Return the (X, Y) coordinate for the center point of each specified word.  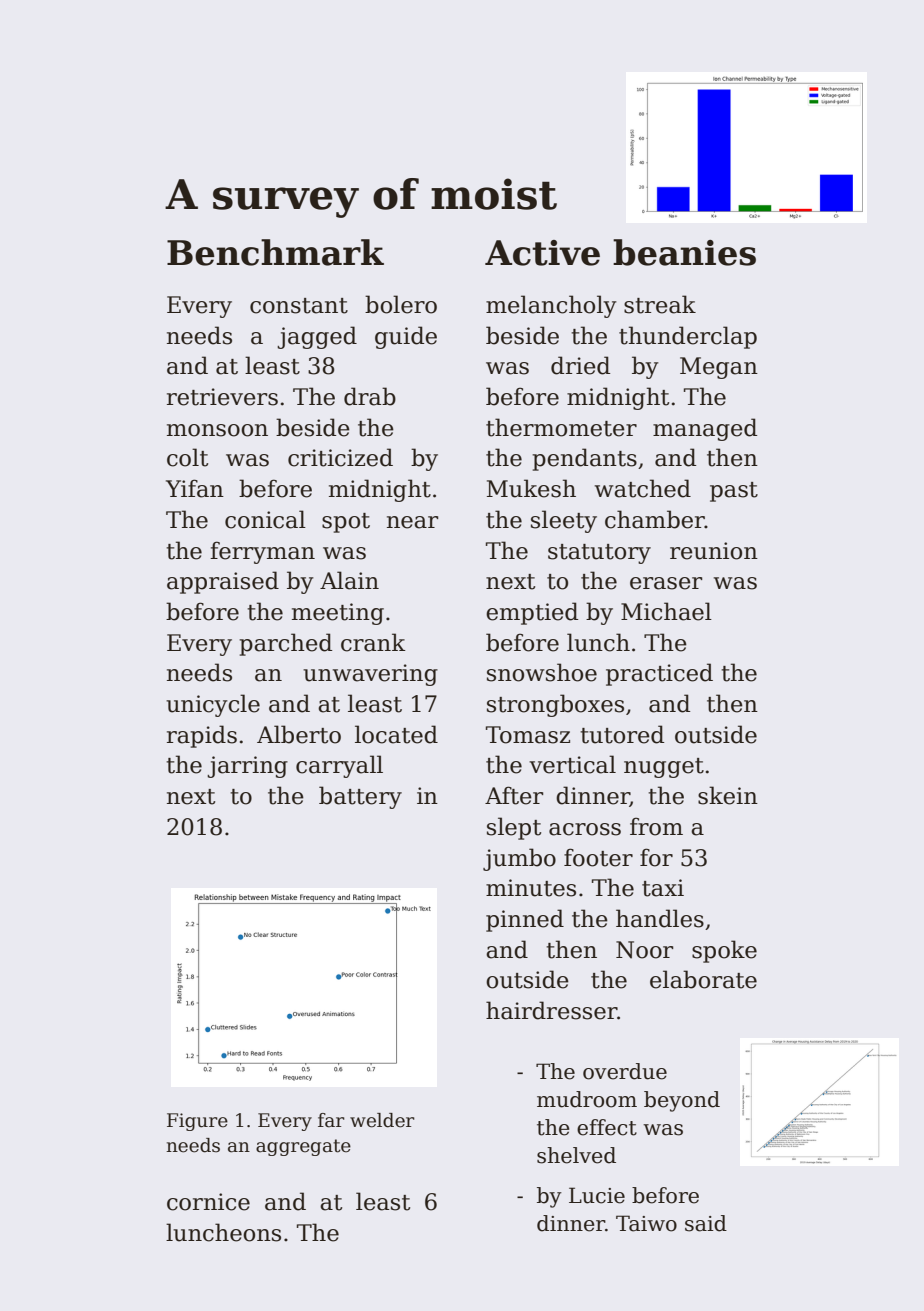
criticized (340, 457)
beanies (684, 252)
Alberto (299, 734)
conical (265, 519)
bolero (401, 304)
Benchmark (275, 252)
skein (728, 795)
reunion (714, 551)
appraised (223, 582)
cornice (208, 1202)
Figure (197, 1122)
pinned (525, 920)
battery (360, 797)
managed (705, 429)
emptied (532, 613)
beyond (682, 1101)
